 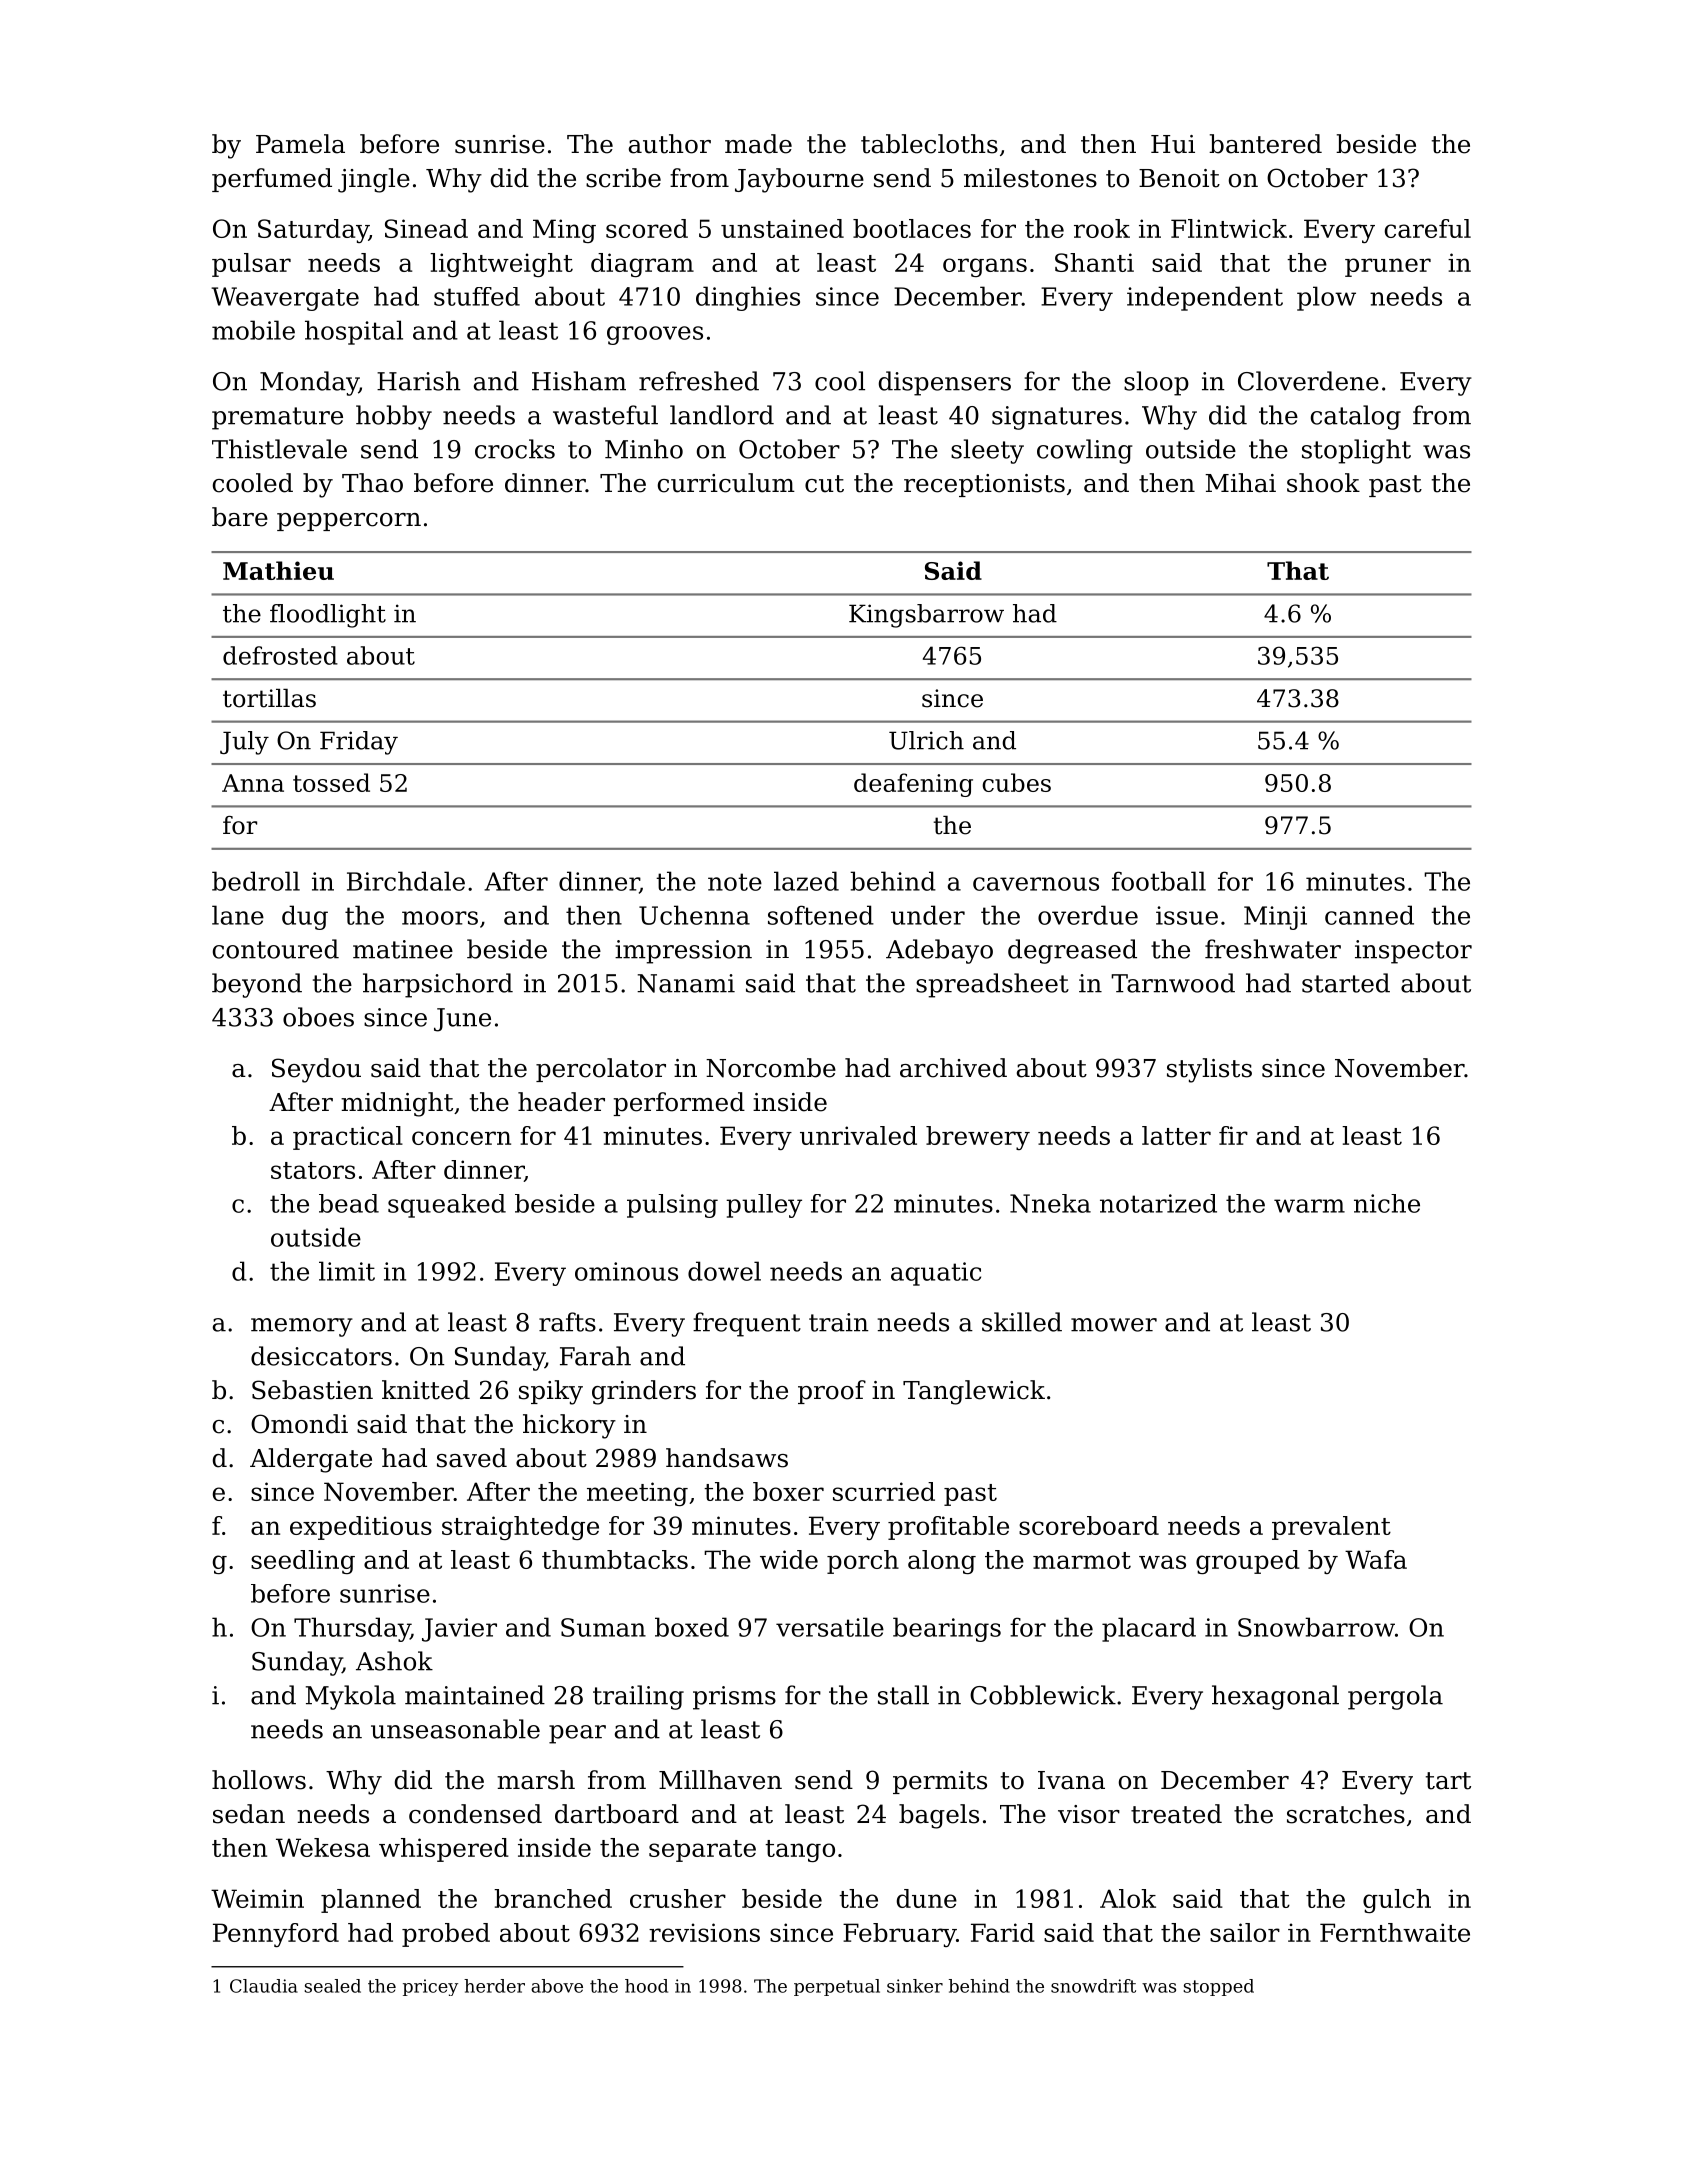 I want to click on rafts, so click(x=567, y=1322).
